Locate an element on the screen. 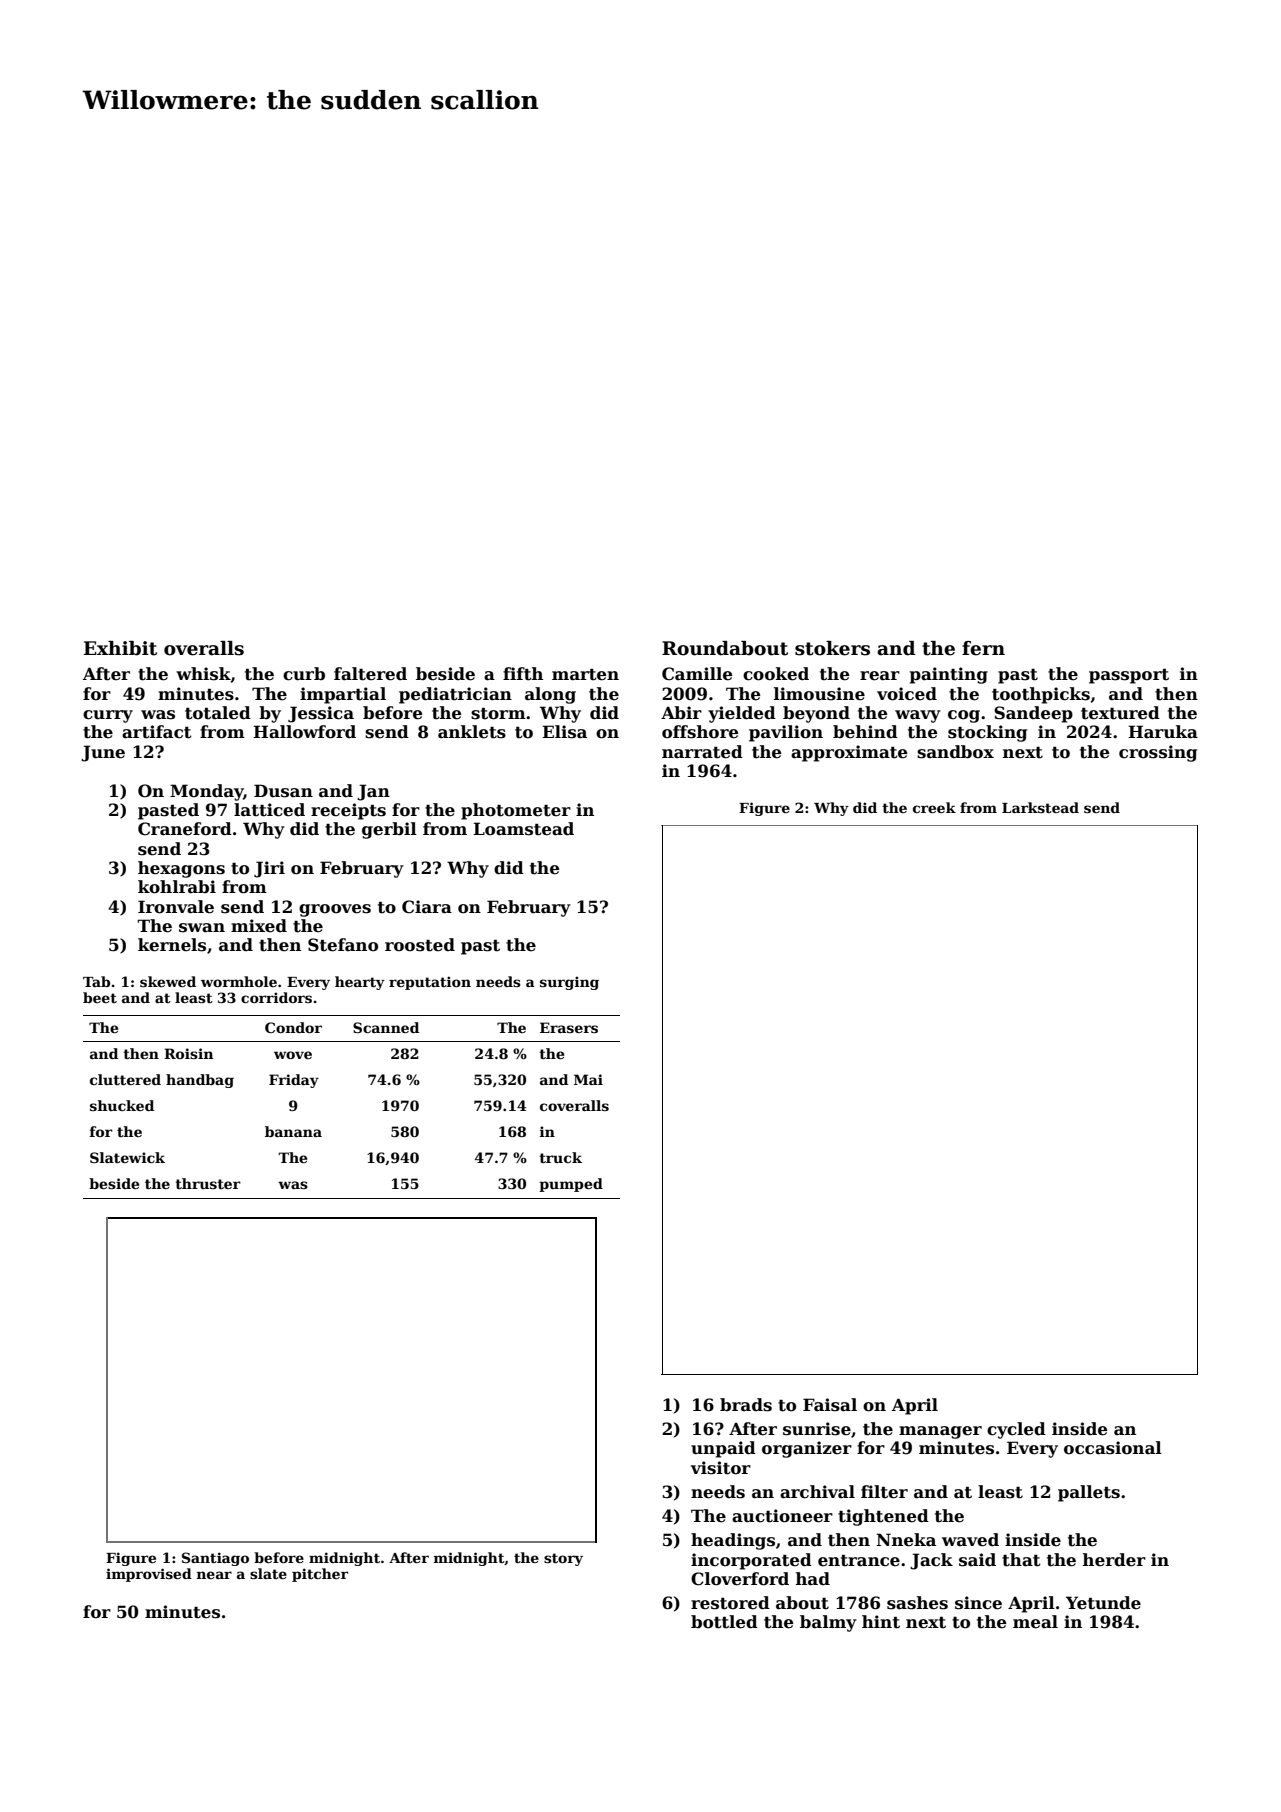 The height and width of the screenshot is (1812, 1281). Santiago is located at coordinates (215, 1559).
